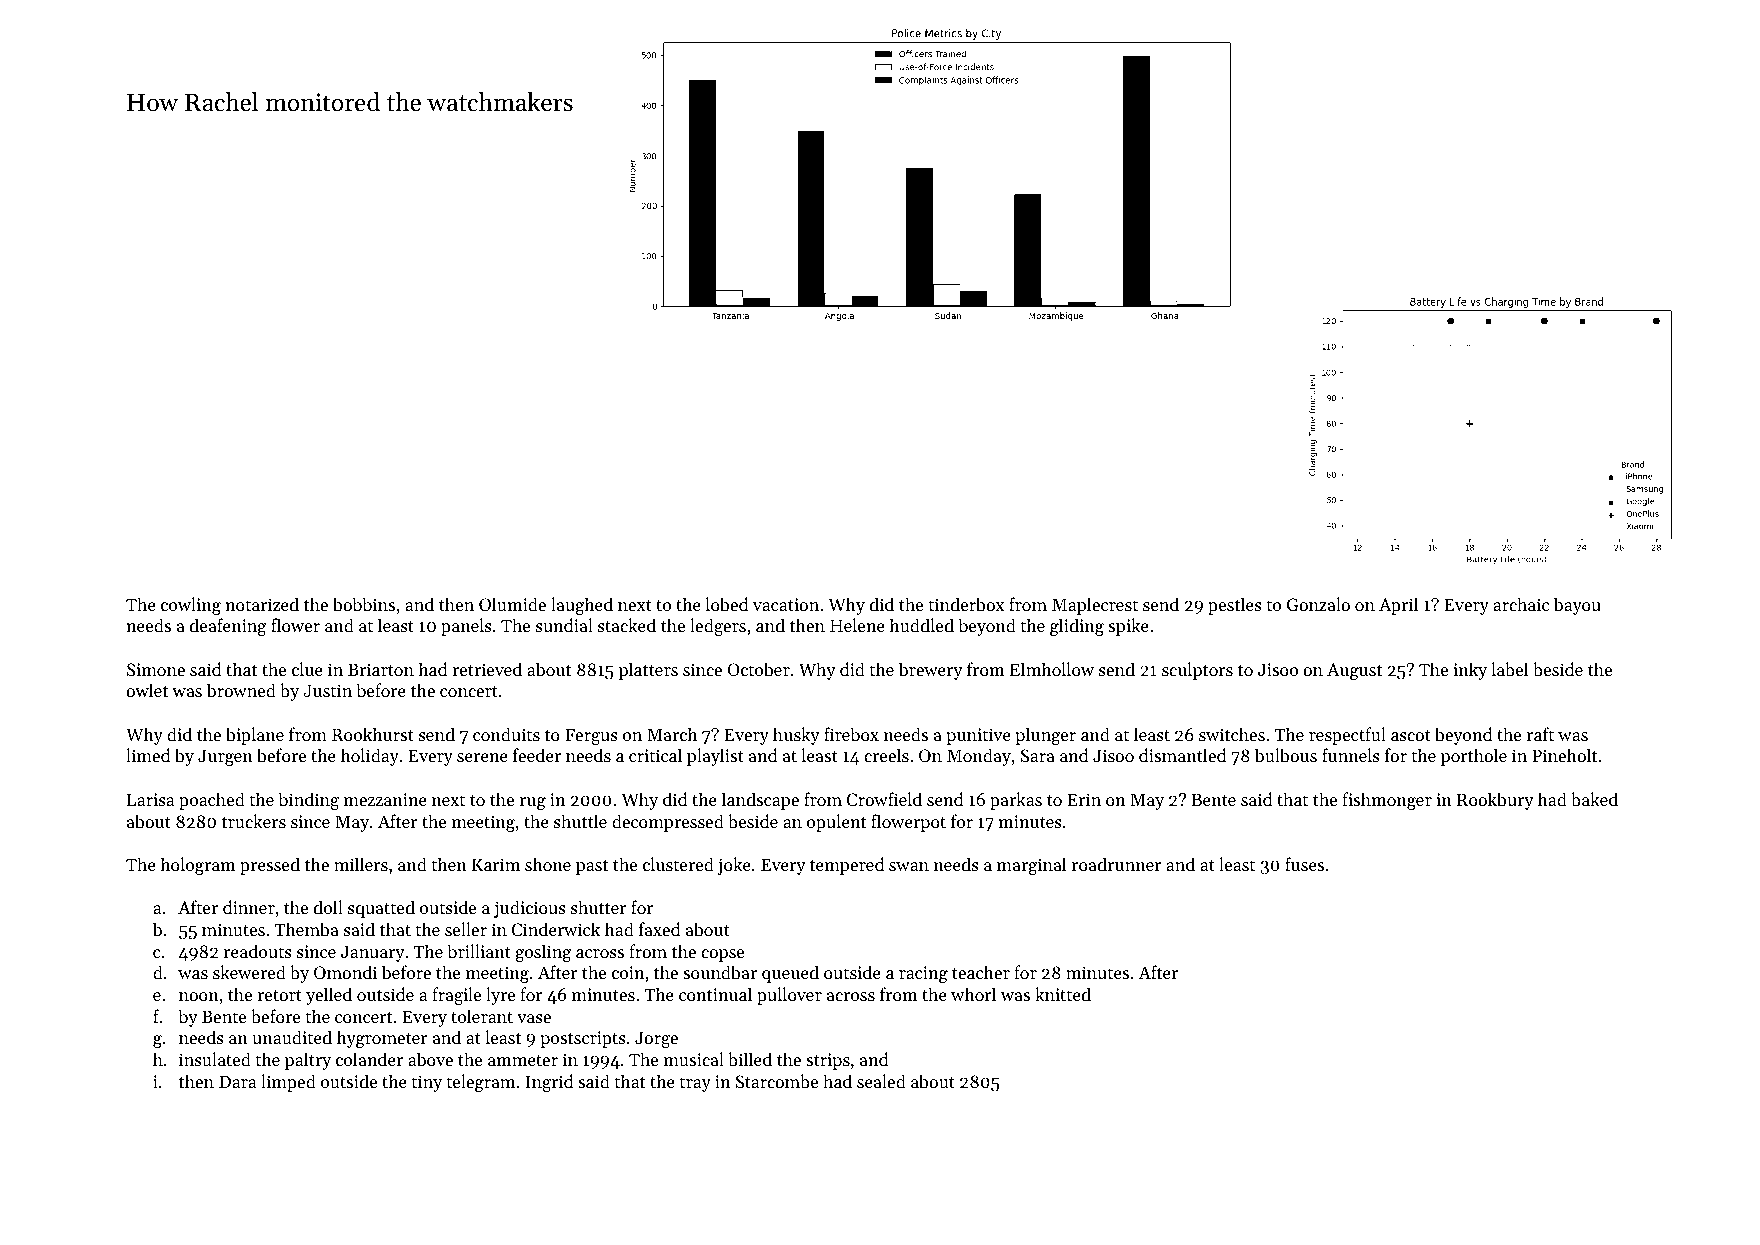  Describe the element at coordinates (530, 909) in the screenshot. I see `judicious` at that location.
